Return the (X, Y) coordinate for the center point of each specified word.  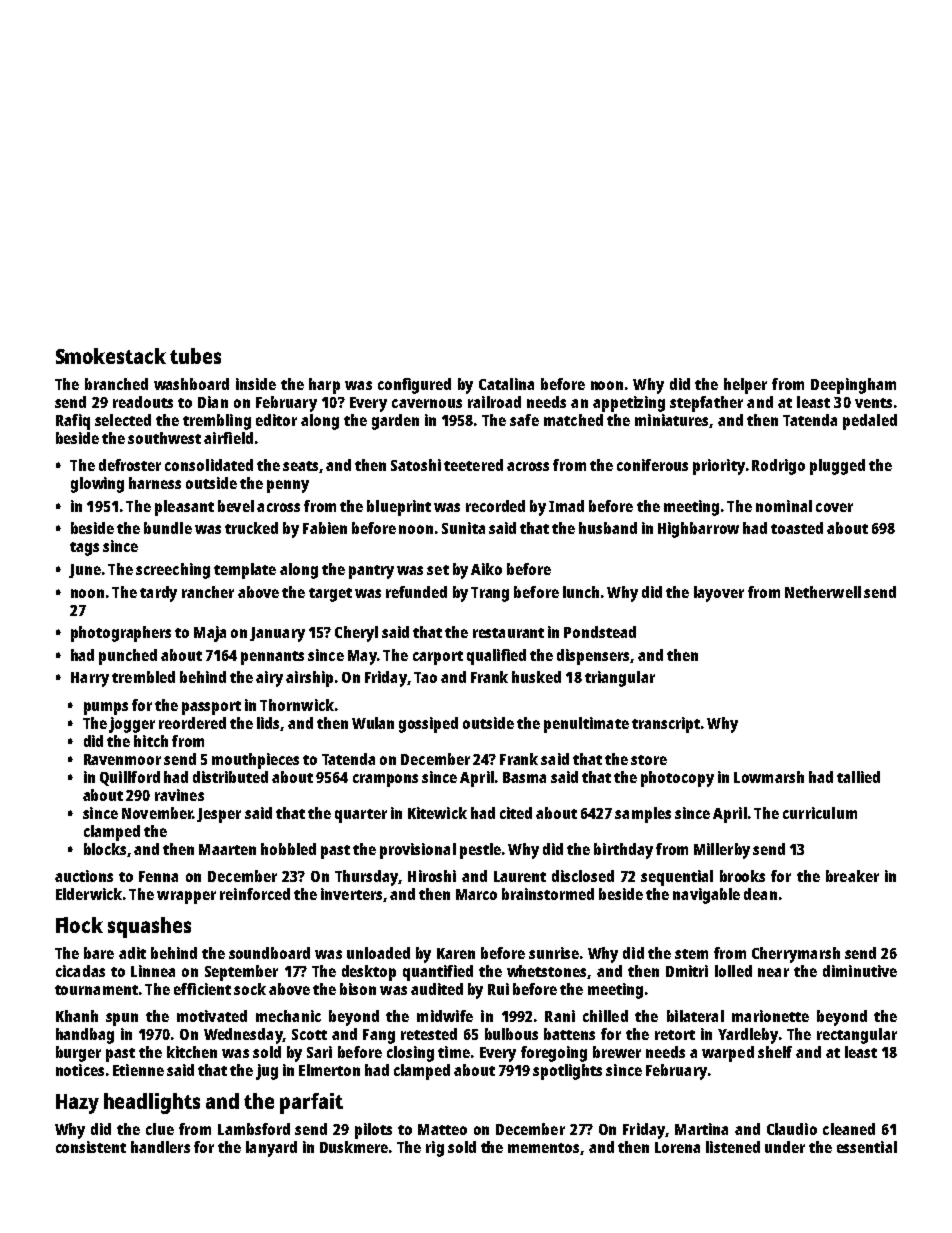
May (362, 657)
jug (267, 1072)
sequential (677, 878)
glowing (97, 485)
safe (524, 420)
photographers (121, 634)
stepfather (706, 404)
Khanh (77, 1016)
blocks (105, 849)
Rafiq (73, 422)
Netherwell (823, 592)
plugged (837, 467)
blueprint (399, 508)
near (773, 972)
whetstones (546, 971)
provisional (418, 851)
